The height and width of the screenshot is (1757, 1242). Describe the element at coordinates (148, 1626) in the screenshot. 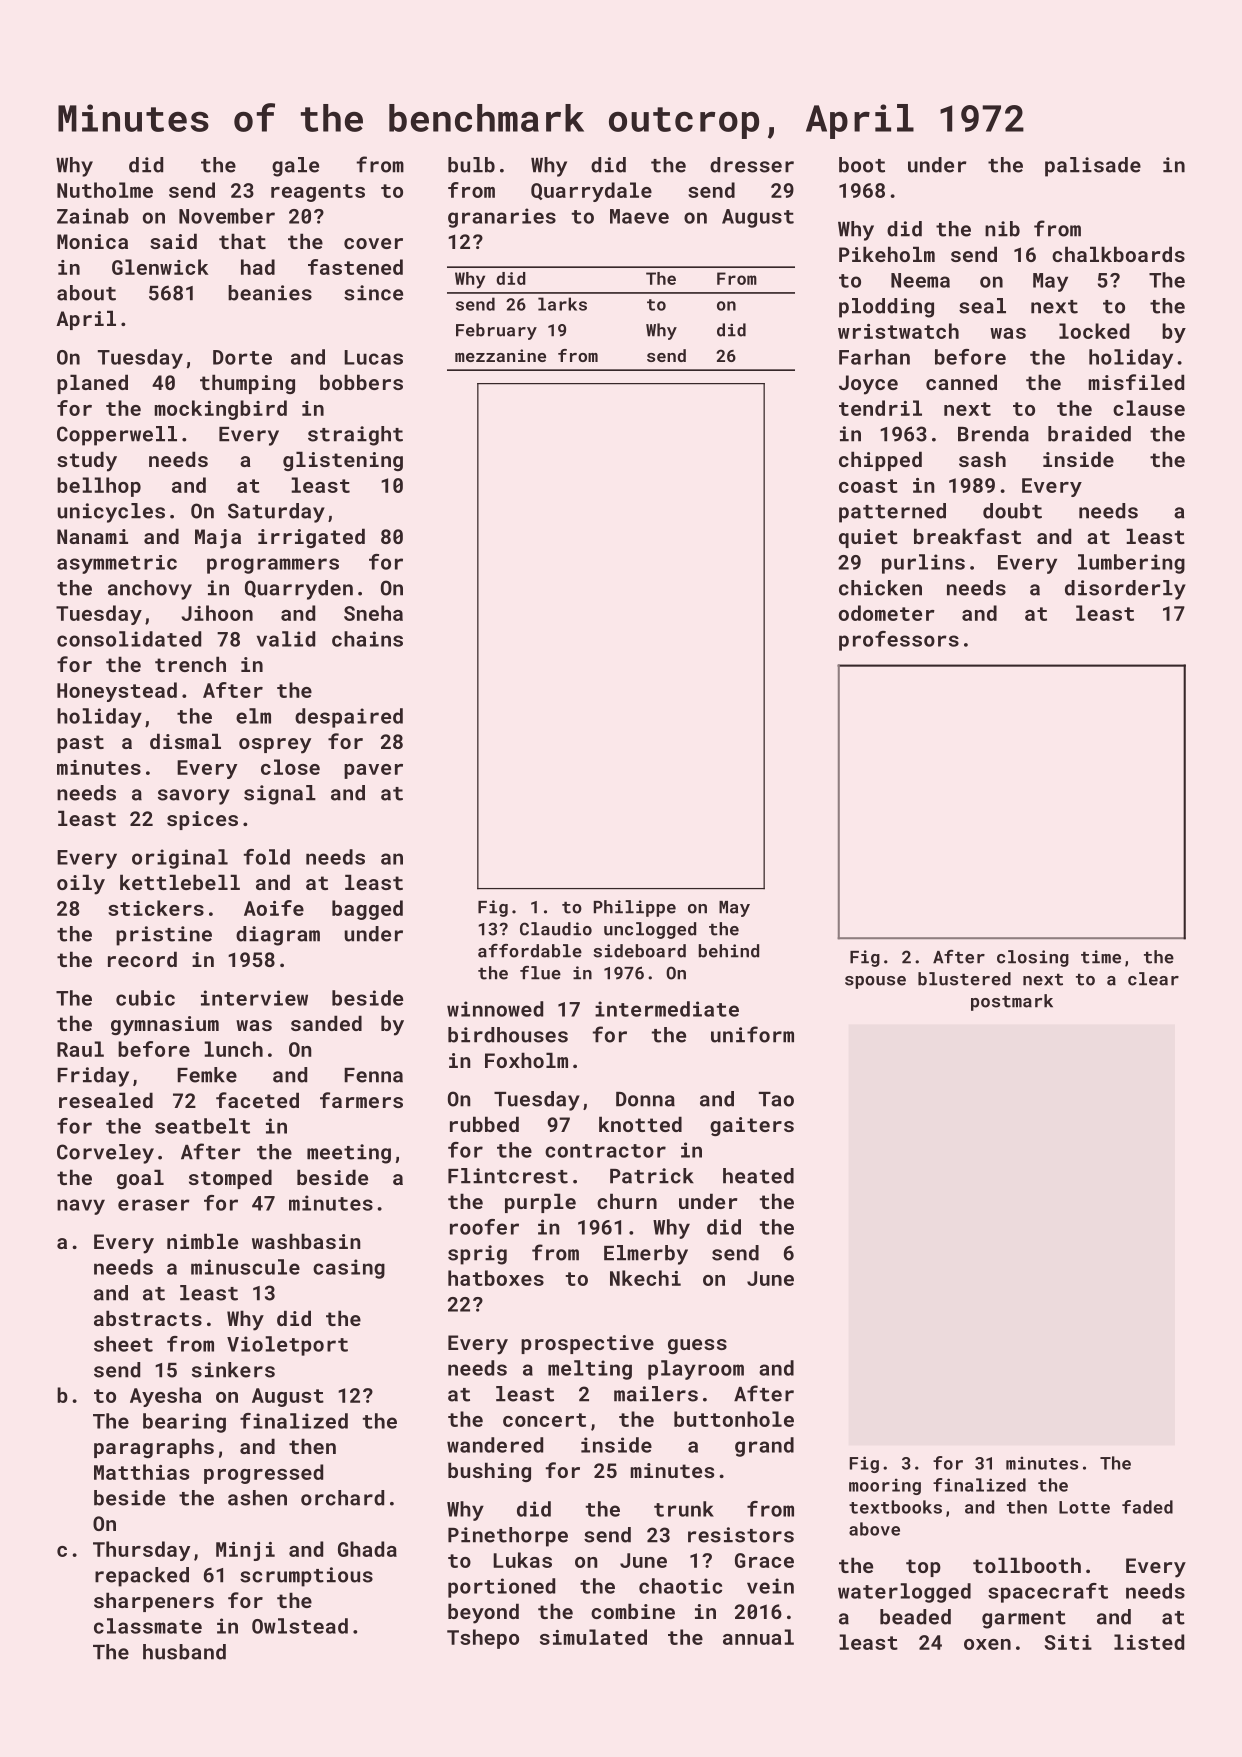

I see `classmate` at that location.
